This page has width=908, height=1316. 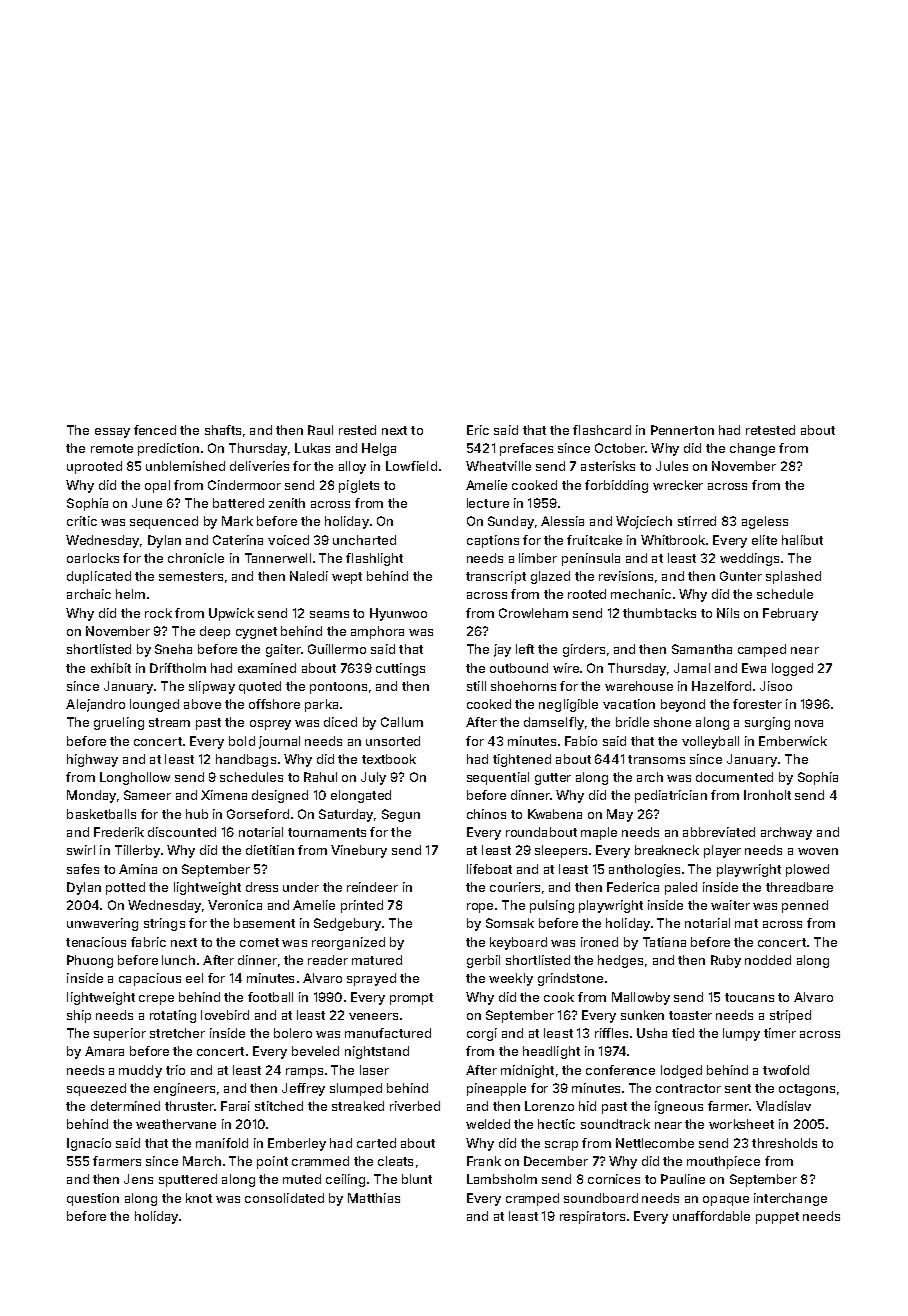 I want to click on shafts, so click(x=223, y=430).
